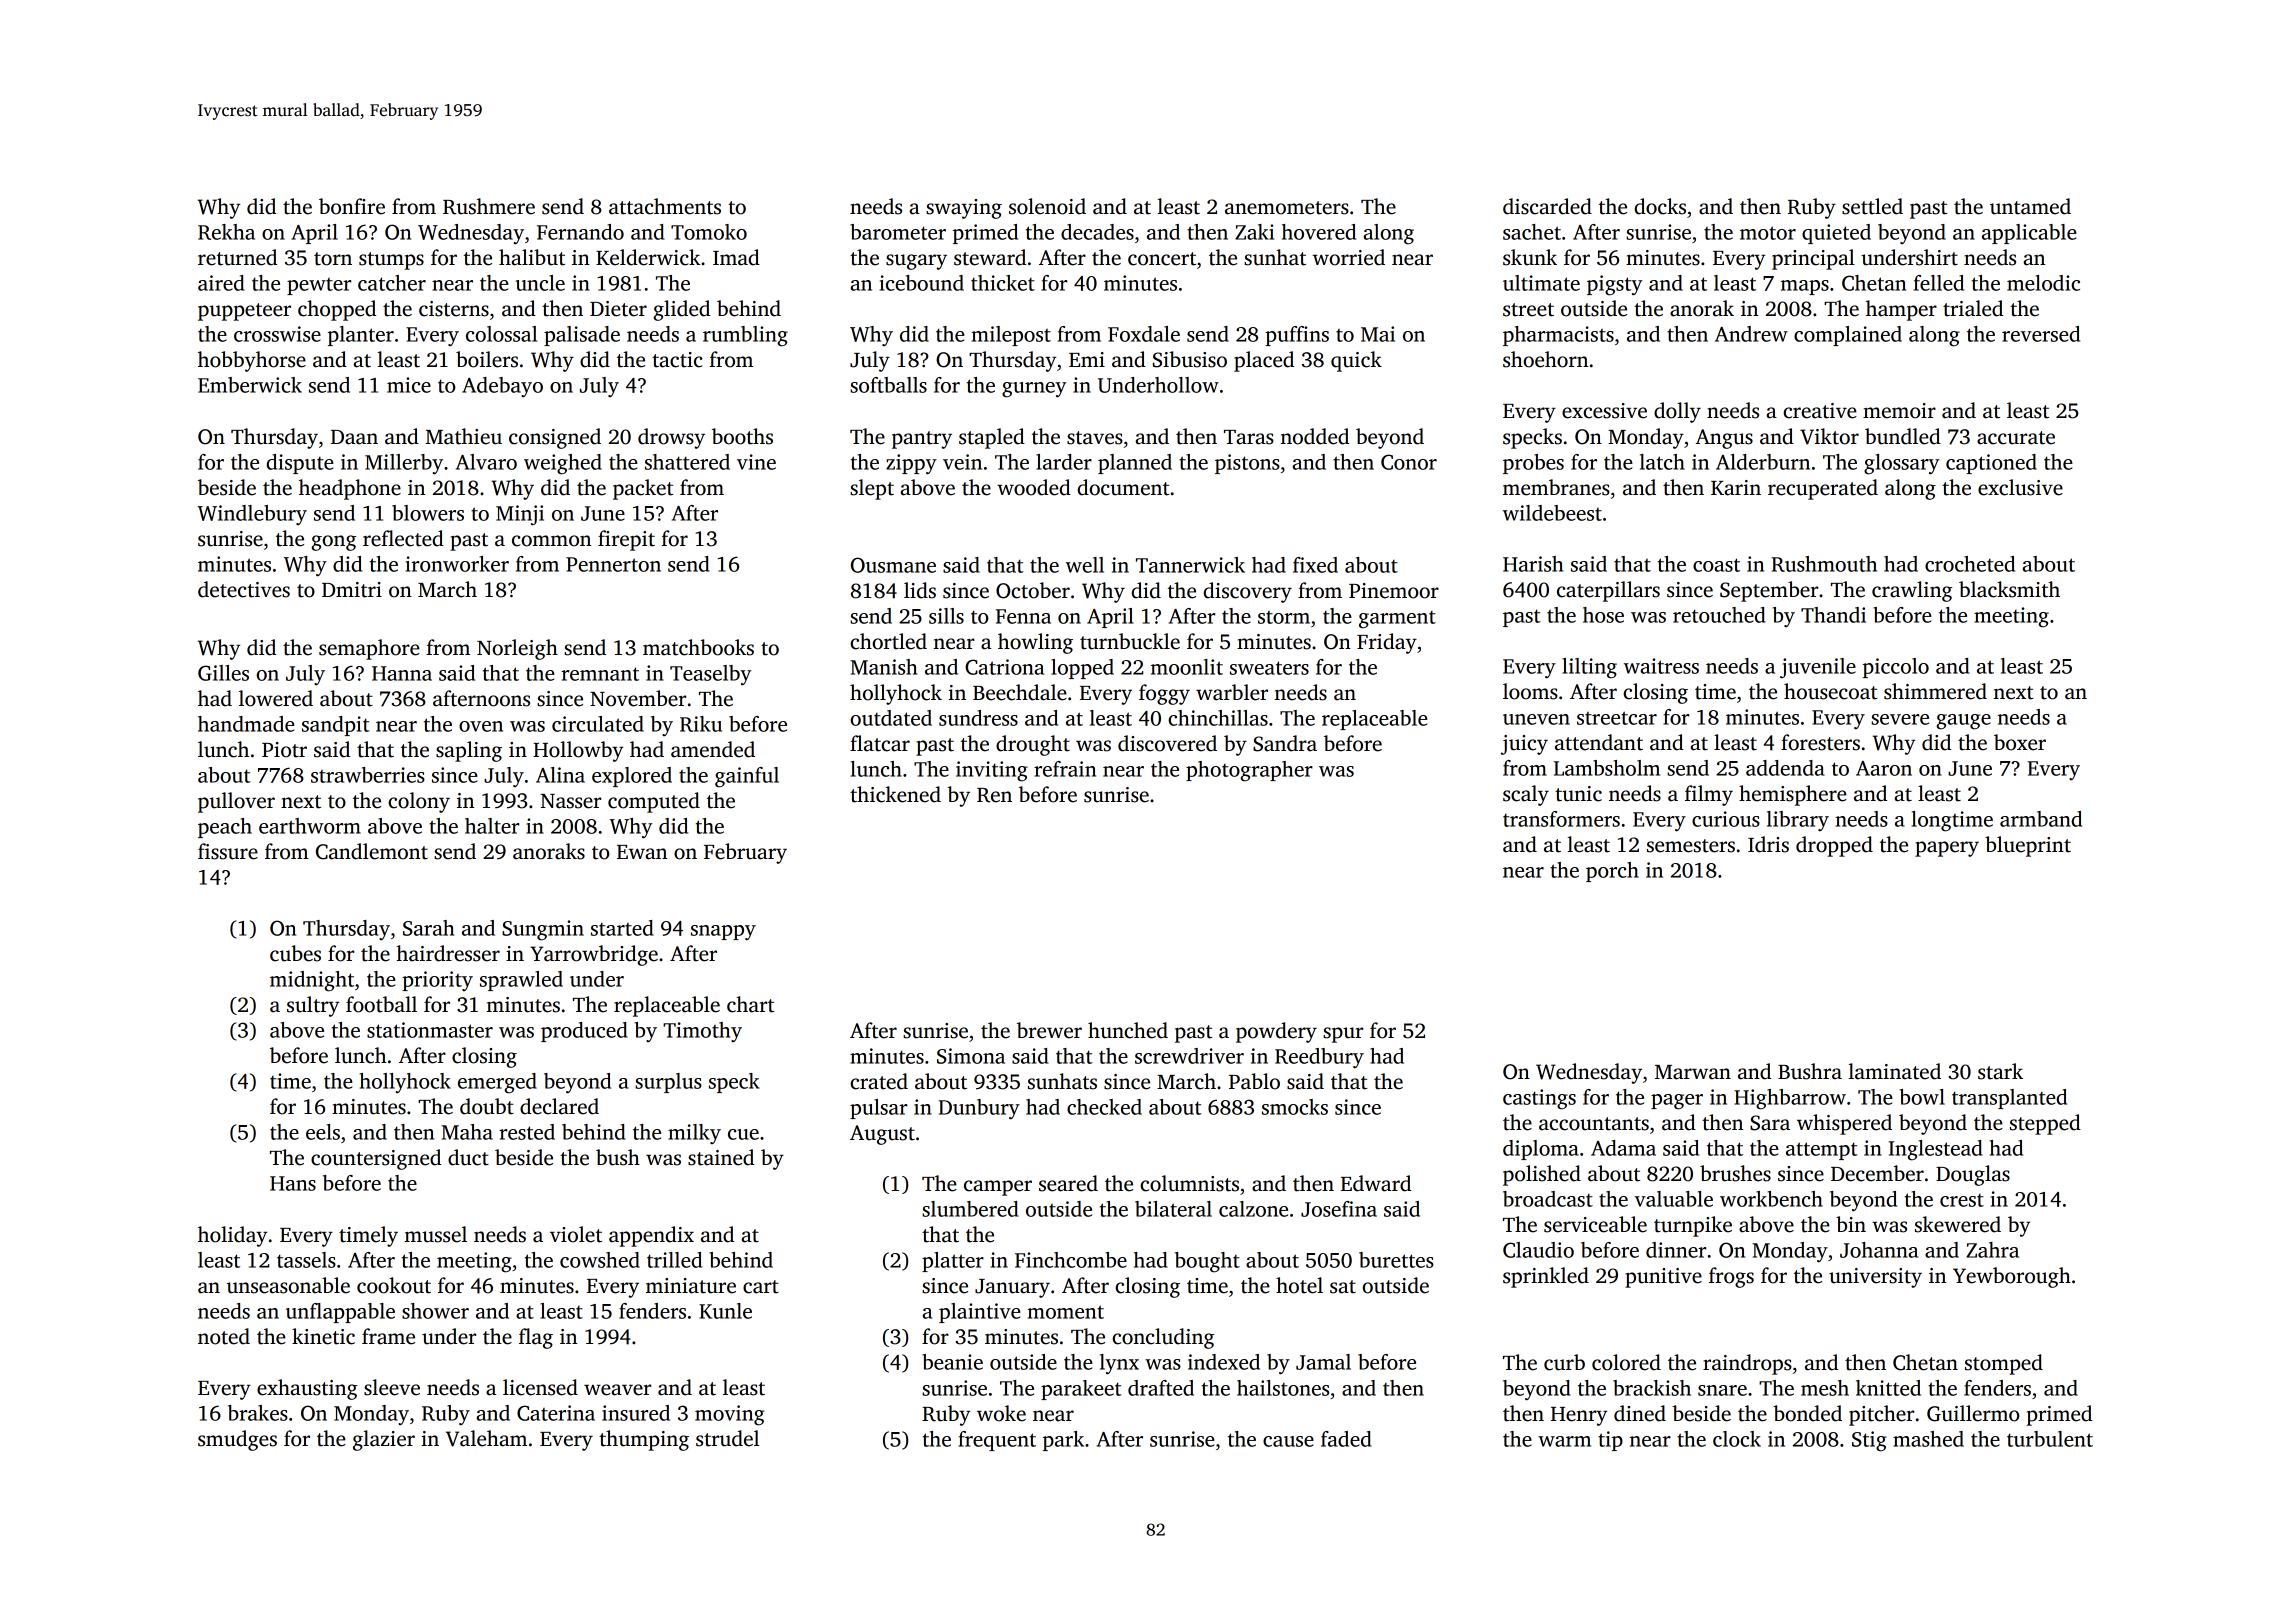  Describe the element at coordinates (313, 1006) in the image. I see `sultry` at that location.
